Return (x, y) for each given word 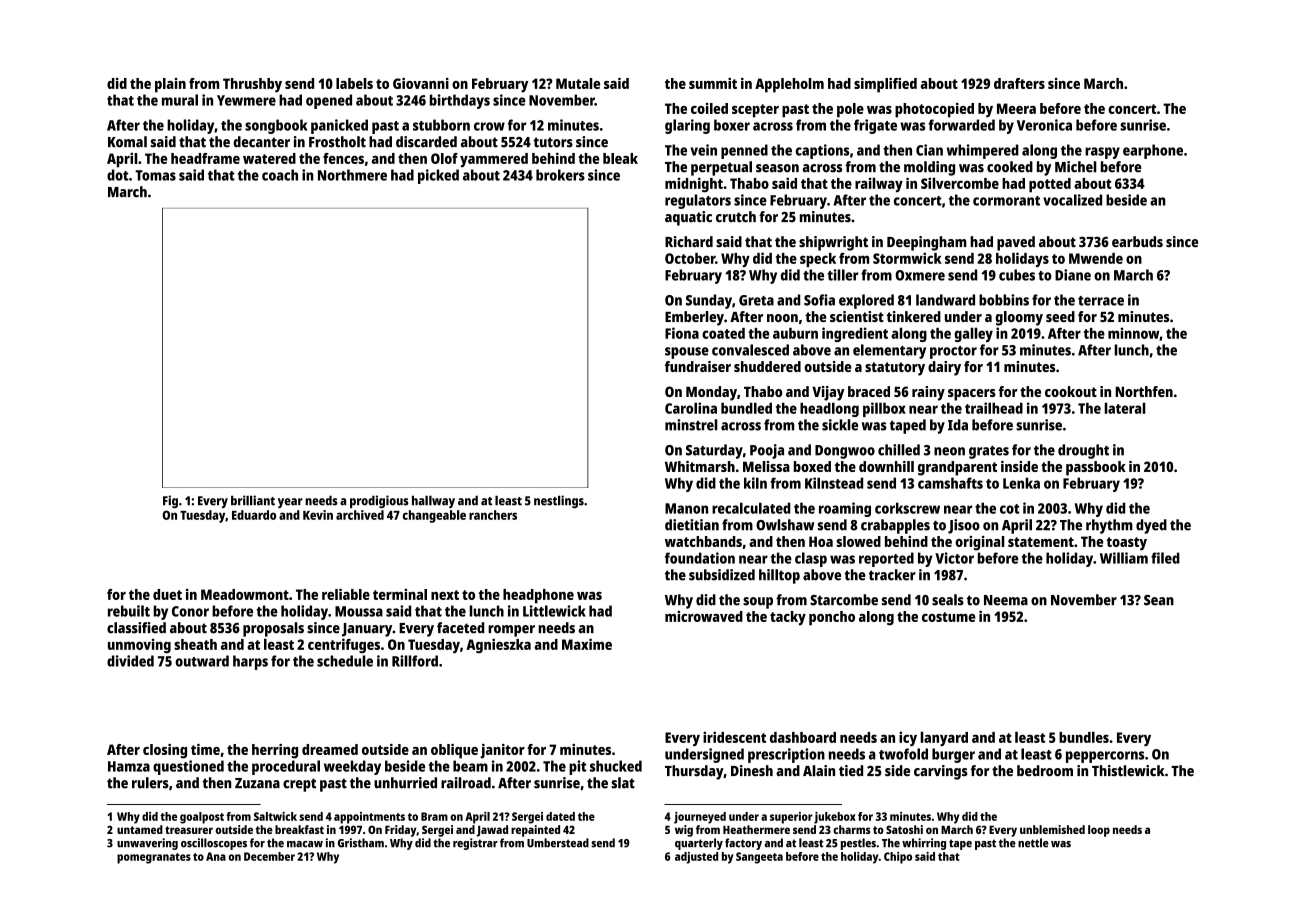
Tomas (155, 175)
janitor (502, 751)
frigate (875, 126)
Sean (1159, 600)
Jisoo (964, 526)
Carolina (691, 408)
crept (299, 785)
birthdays (460, 101)
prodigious (379, 501)
